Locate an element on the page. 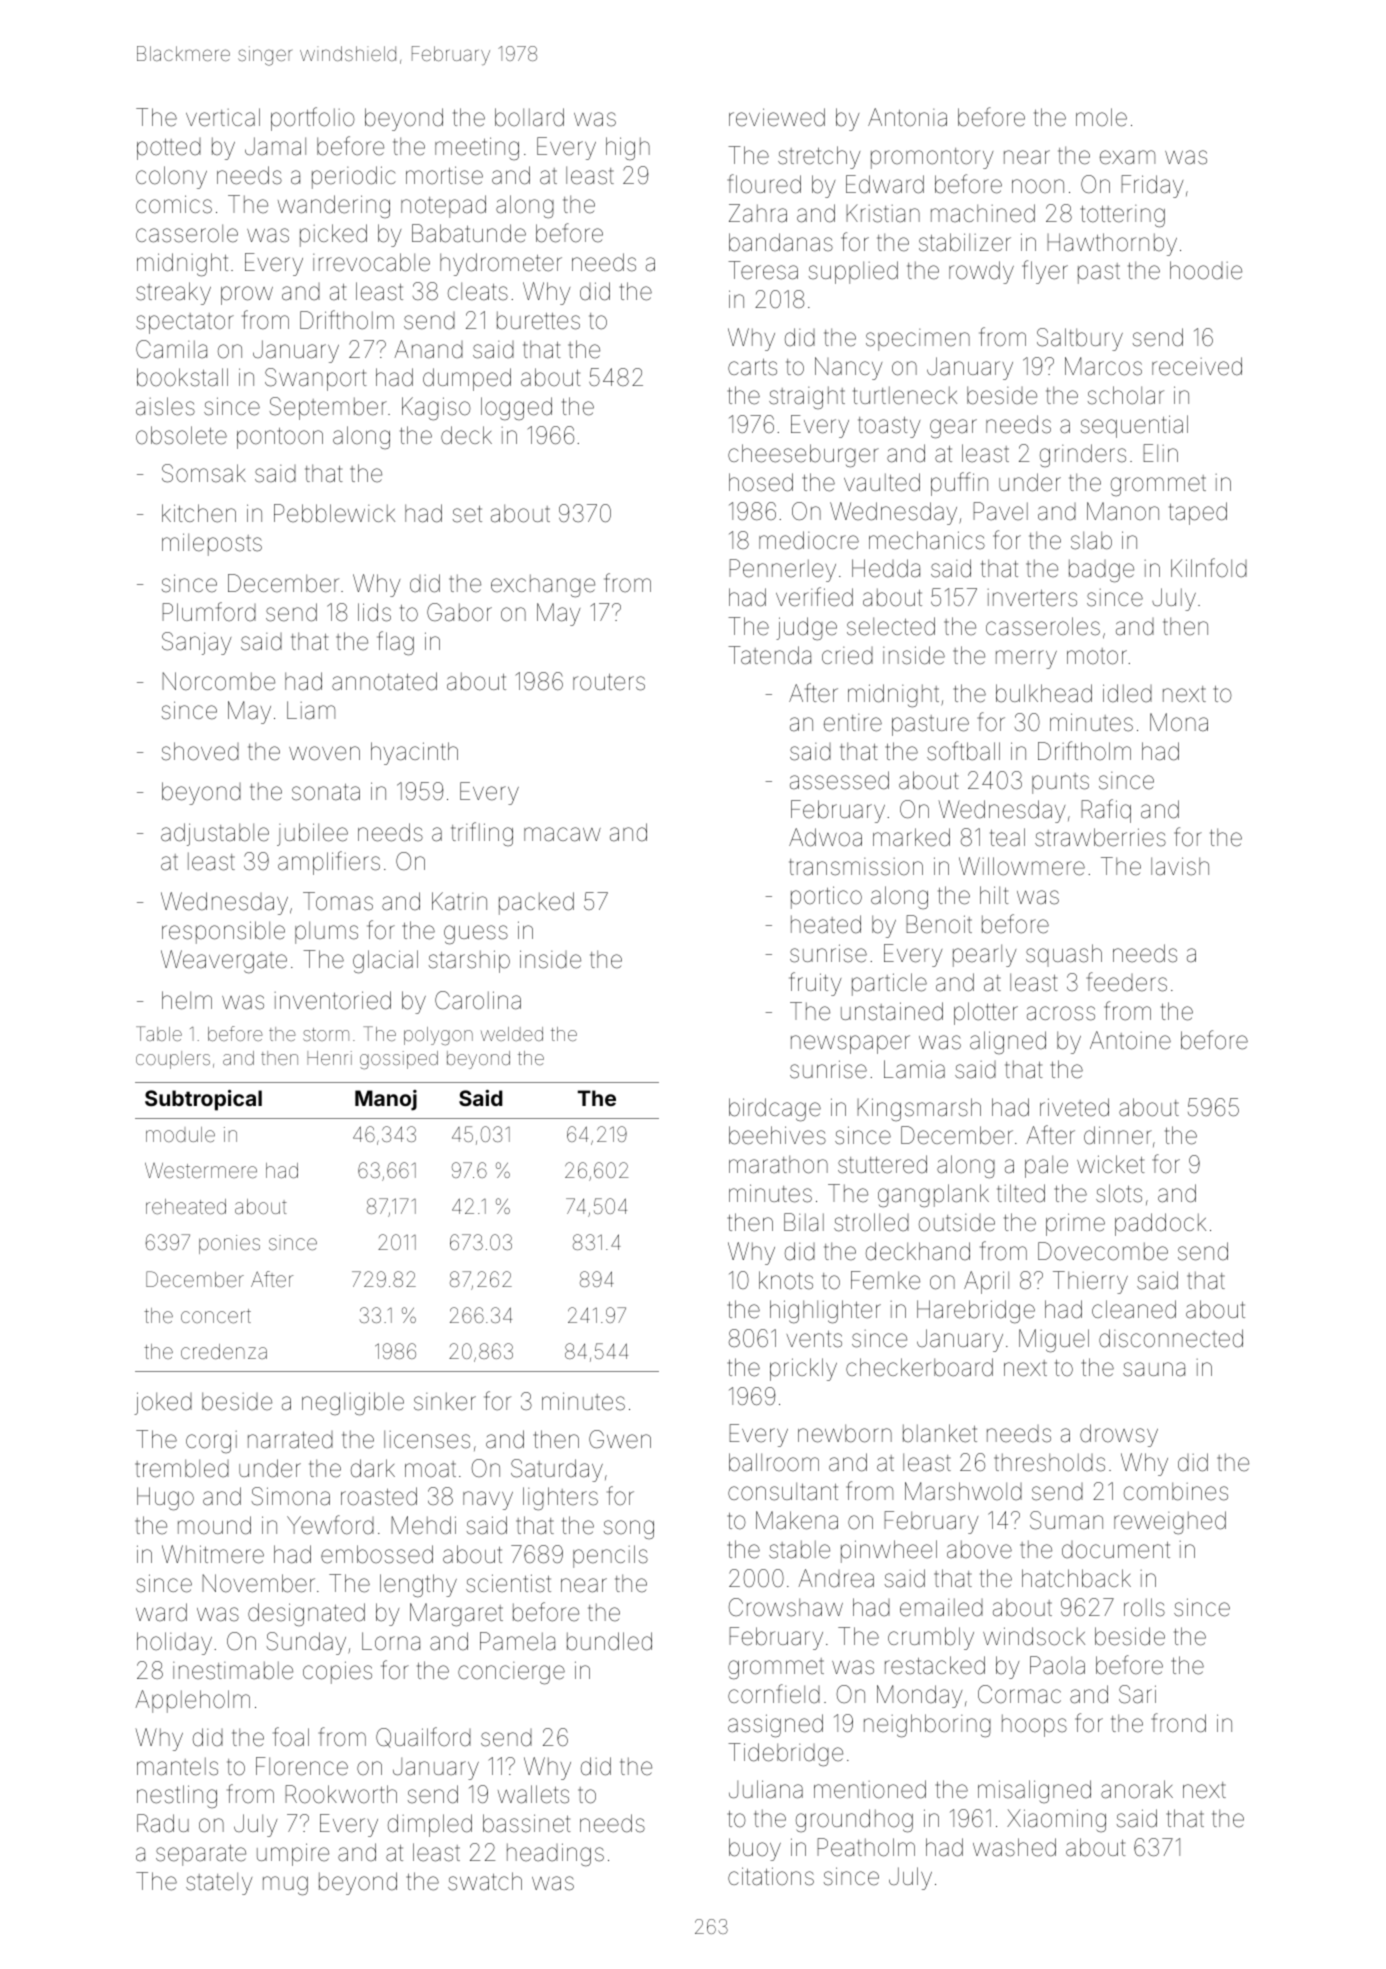 The width and height of the page is (1386, 1969). tilted is located at coordinates (1021, 1193).
